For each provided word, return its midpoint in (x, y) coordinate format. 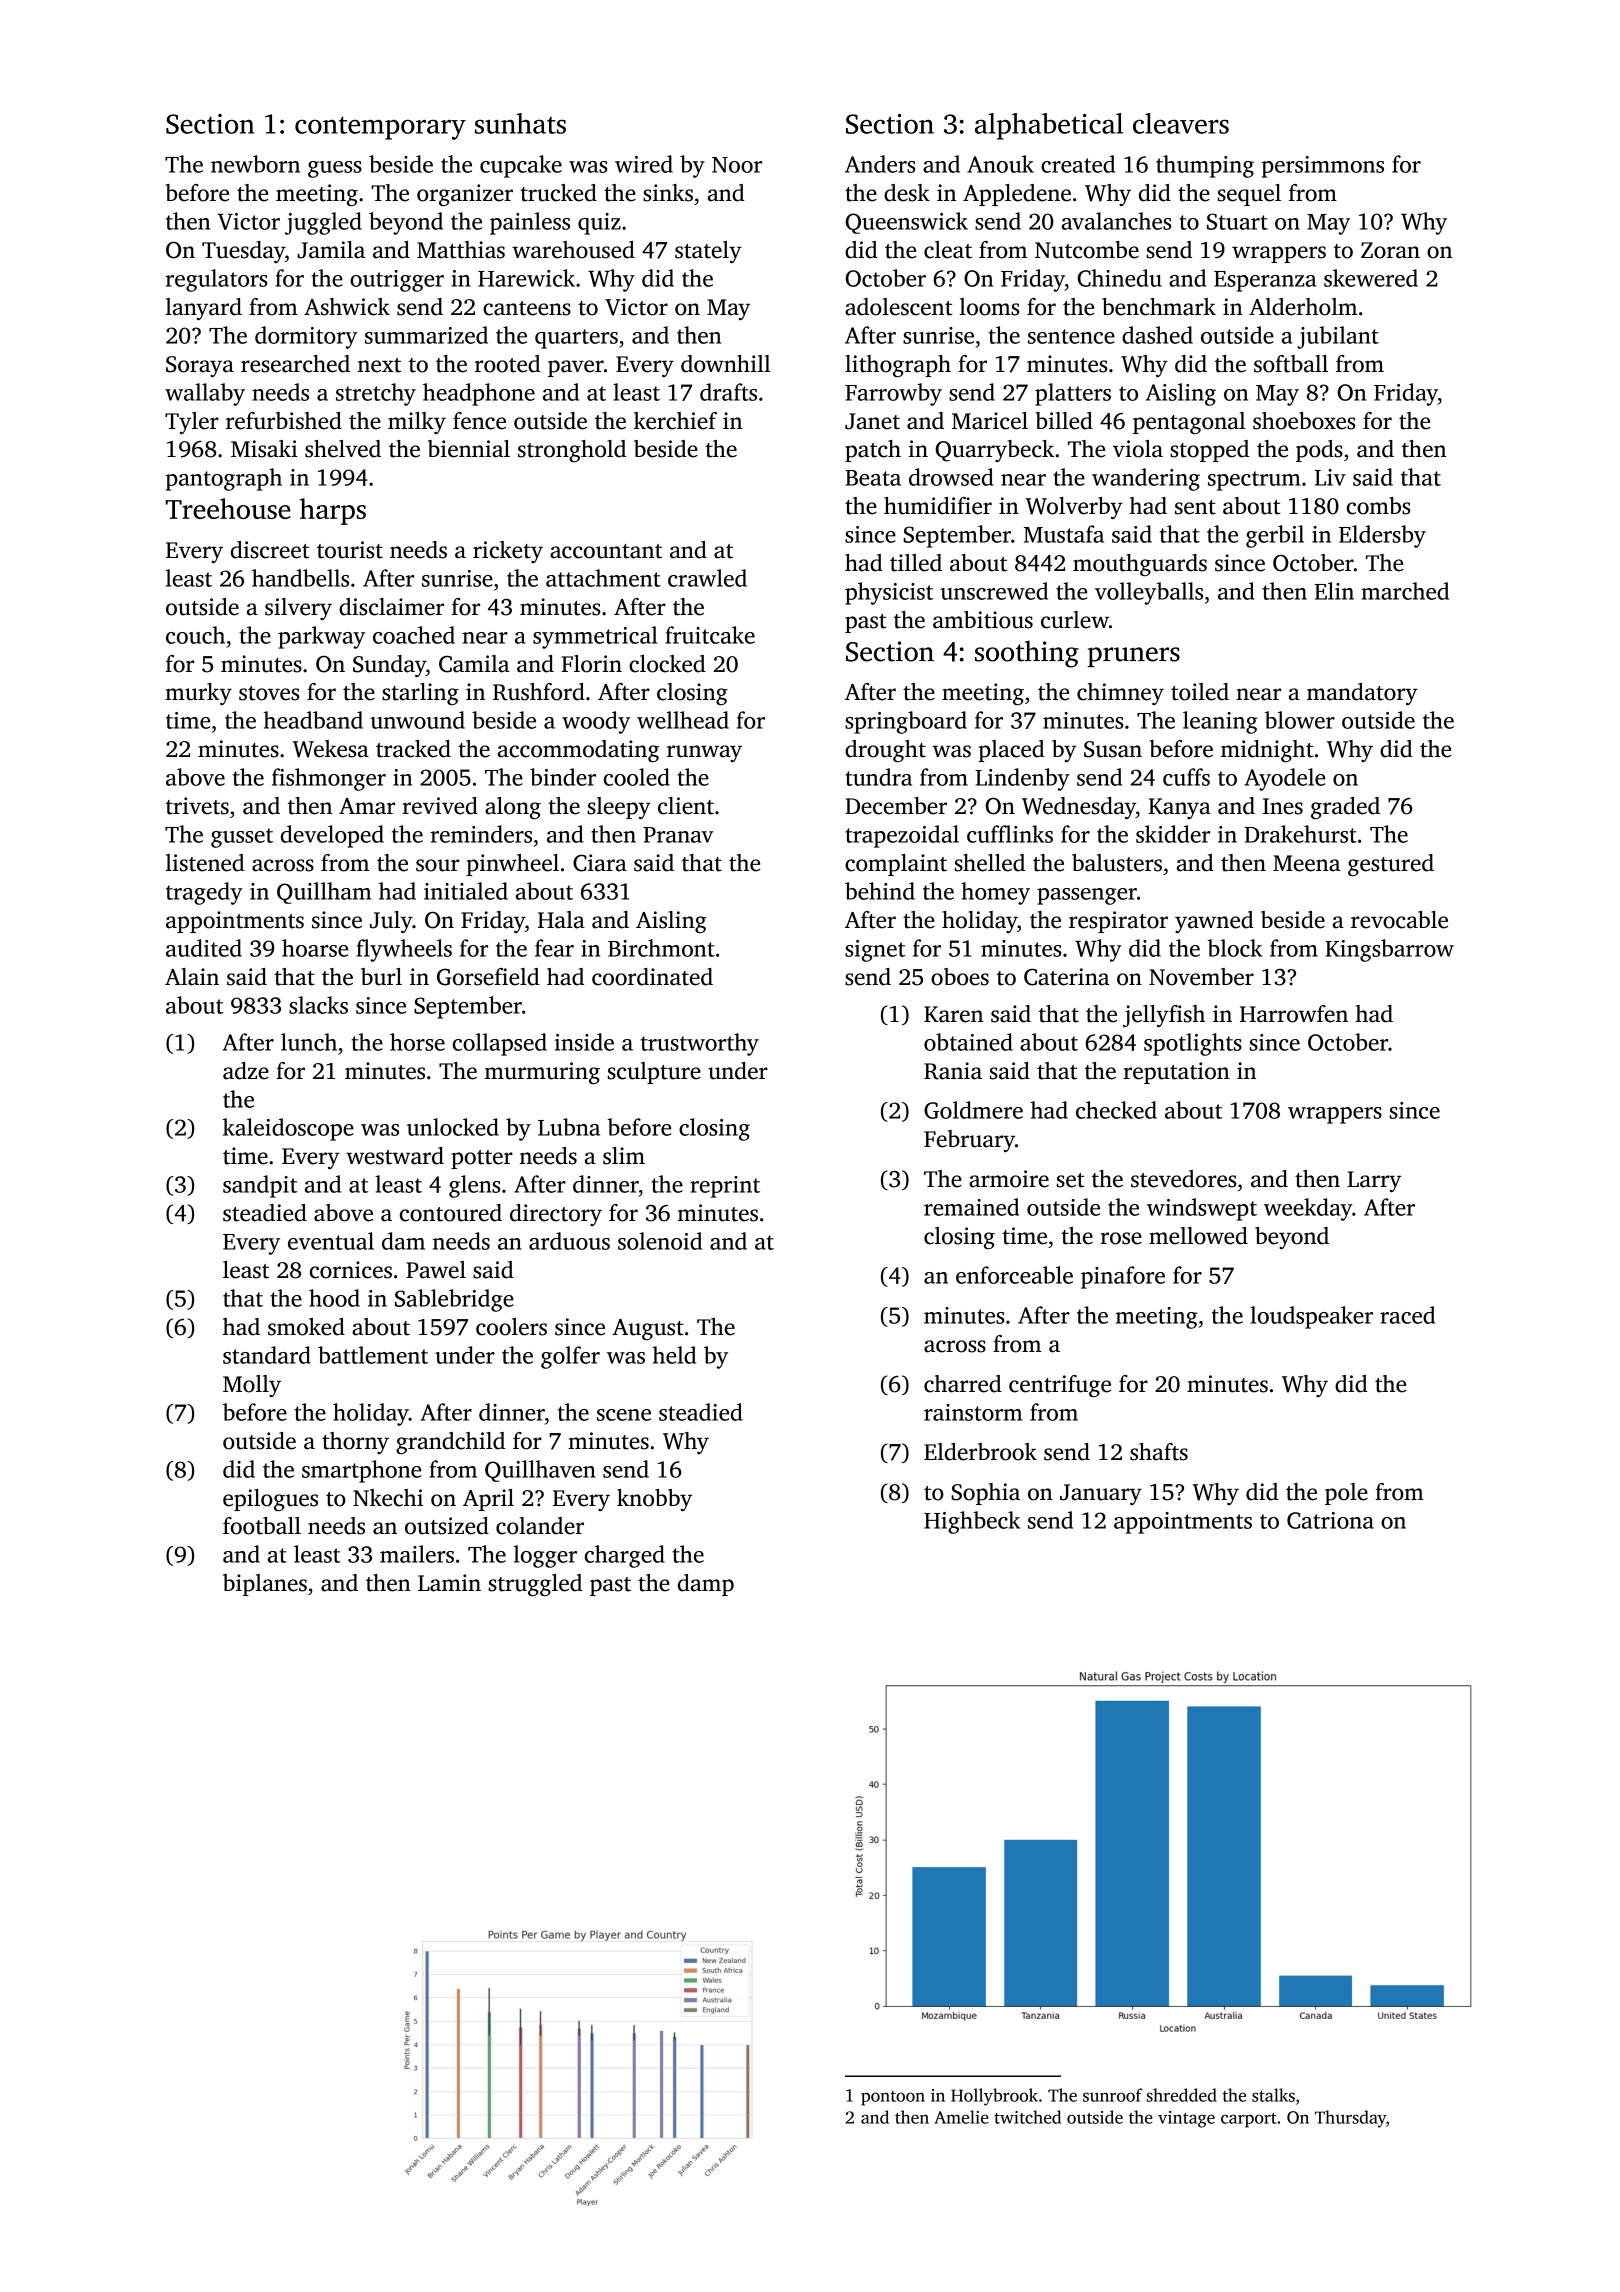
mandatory (1362, 694)
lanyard (204, 309)
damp (706, 1585)
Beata (873, 478)
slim (624, 1156)
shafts (1159, 1452)
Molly (252, 1386)
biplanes (265, 1585)
